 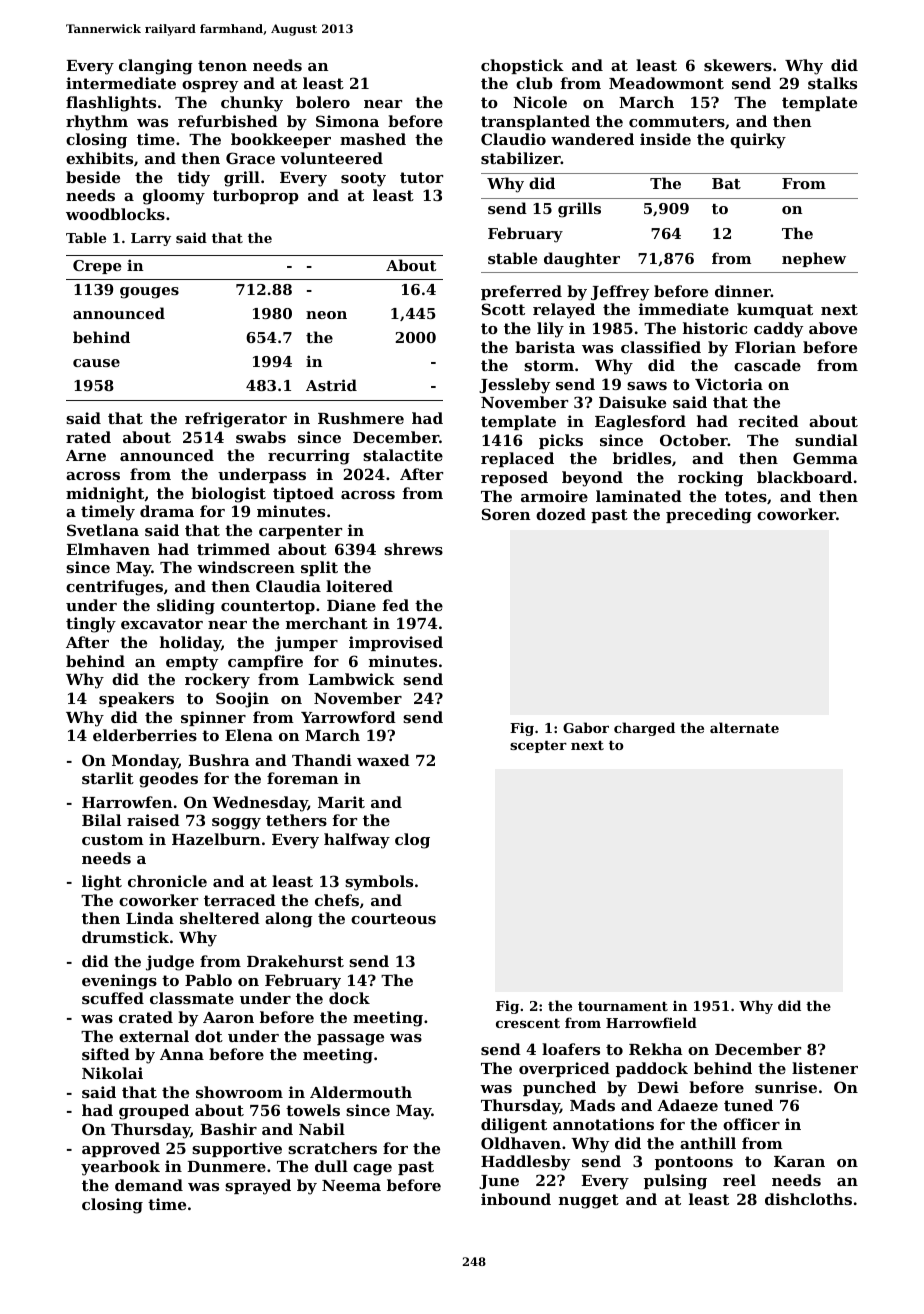 What do you see at coordinates (331, 385) in the screenshot?
I see `Astrid` at bounding box center [331, 385].
